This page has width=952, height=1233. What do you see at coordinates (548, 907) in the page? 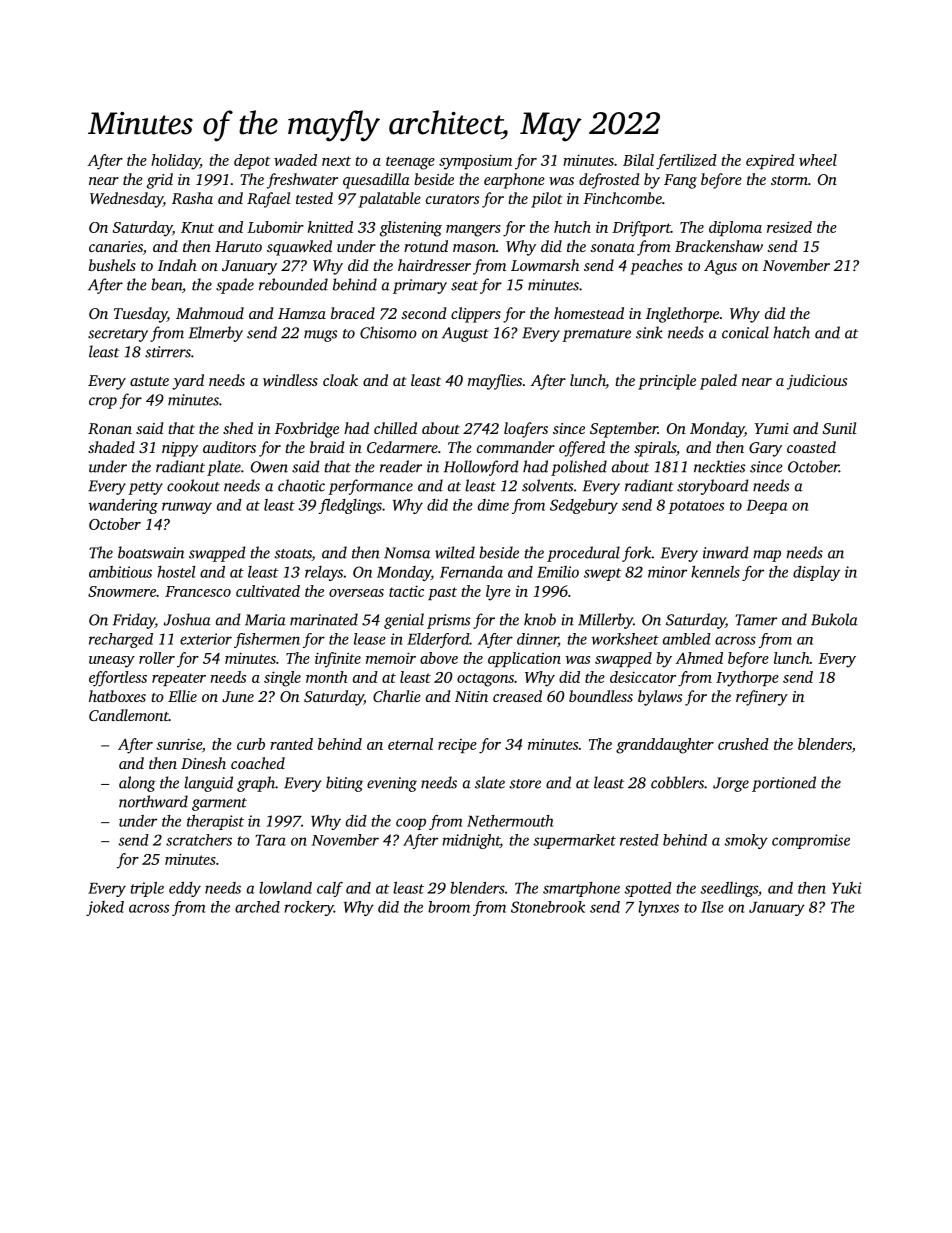
I see `Stonebrook` at bounding box center [548, 907].
